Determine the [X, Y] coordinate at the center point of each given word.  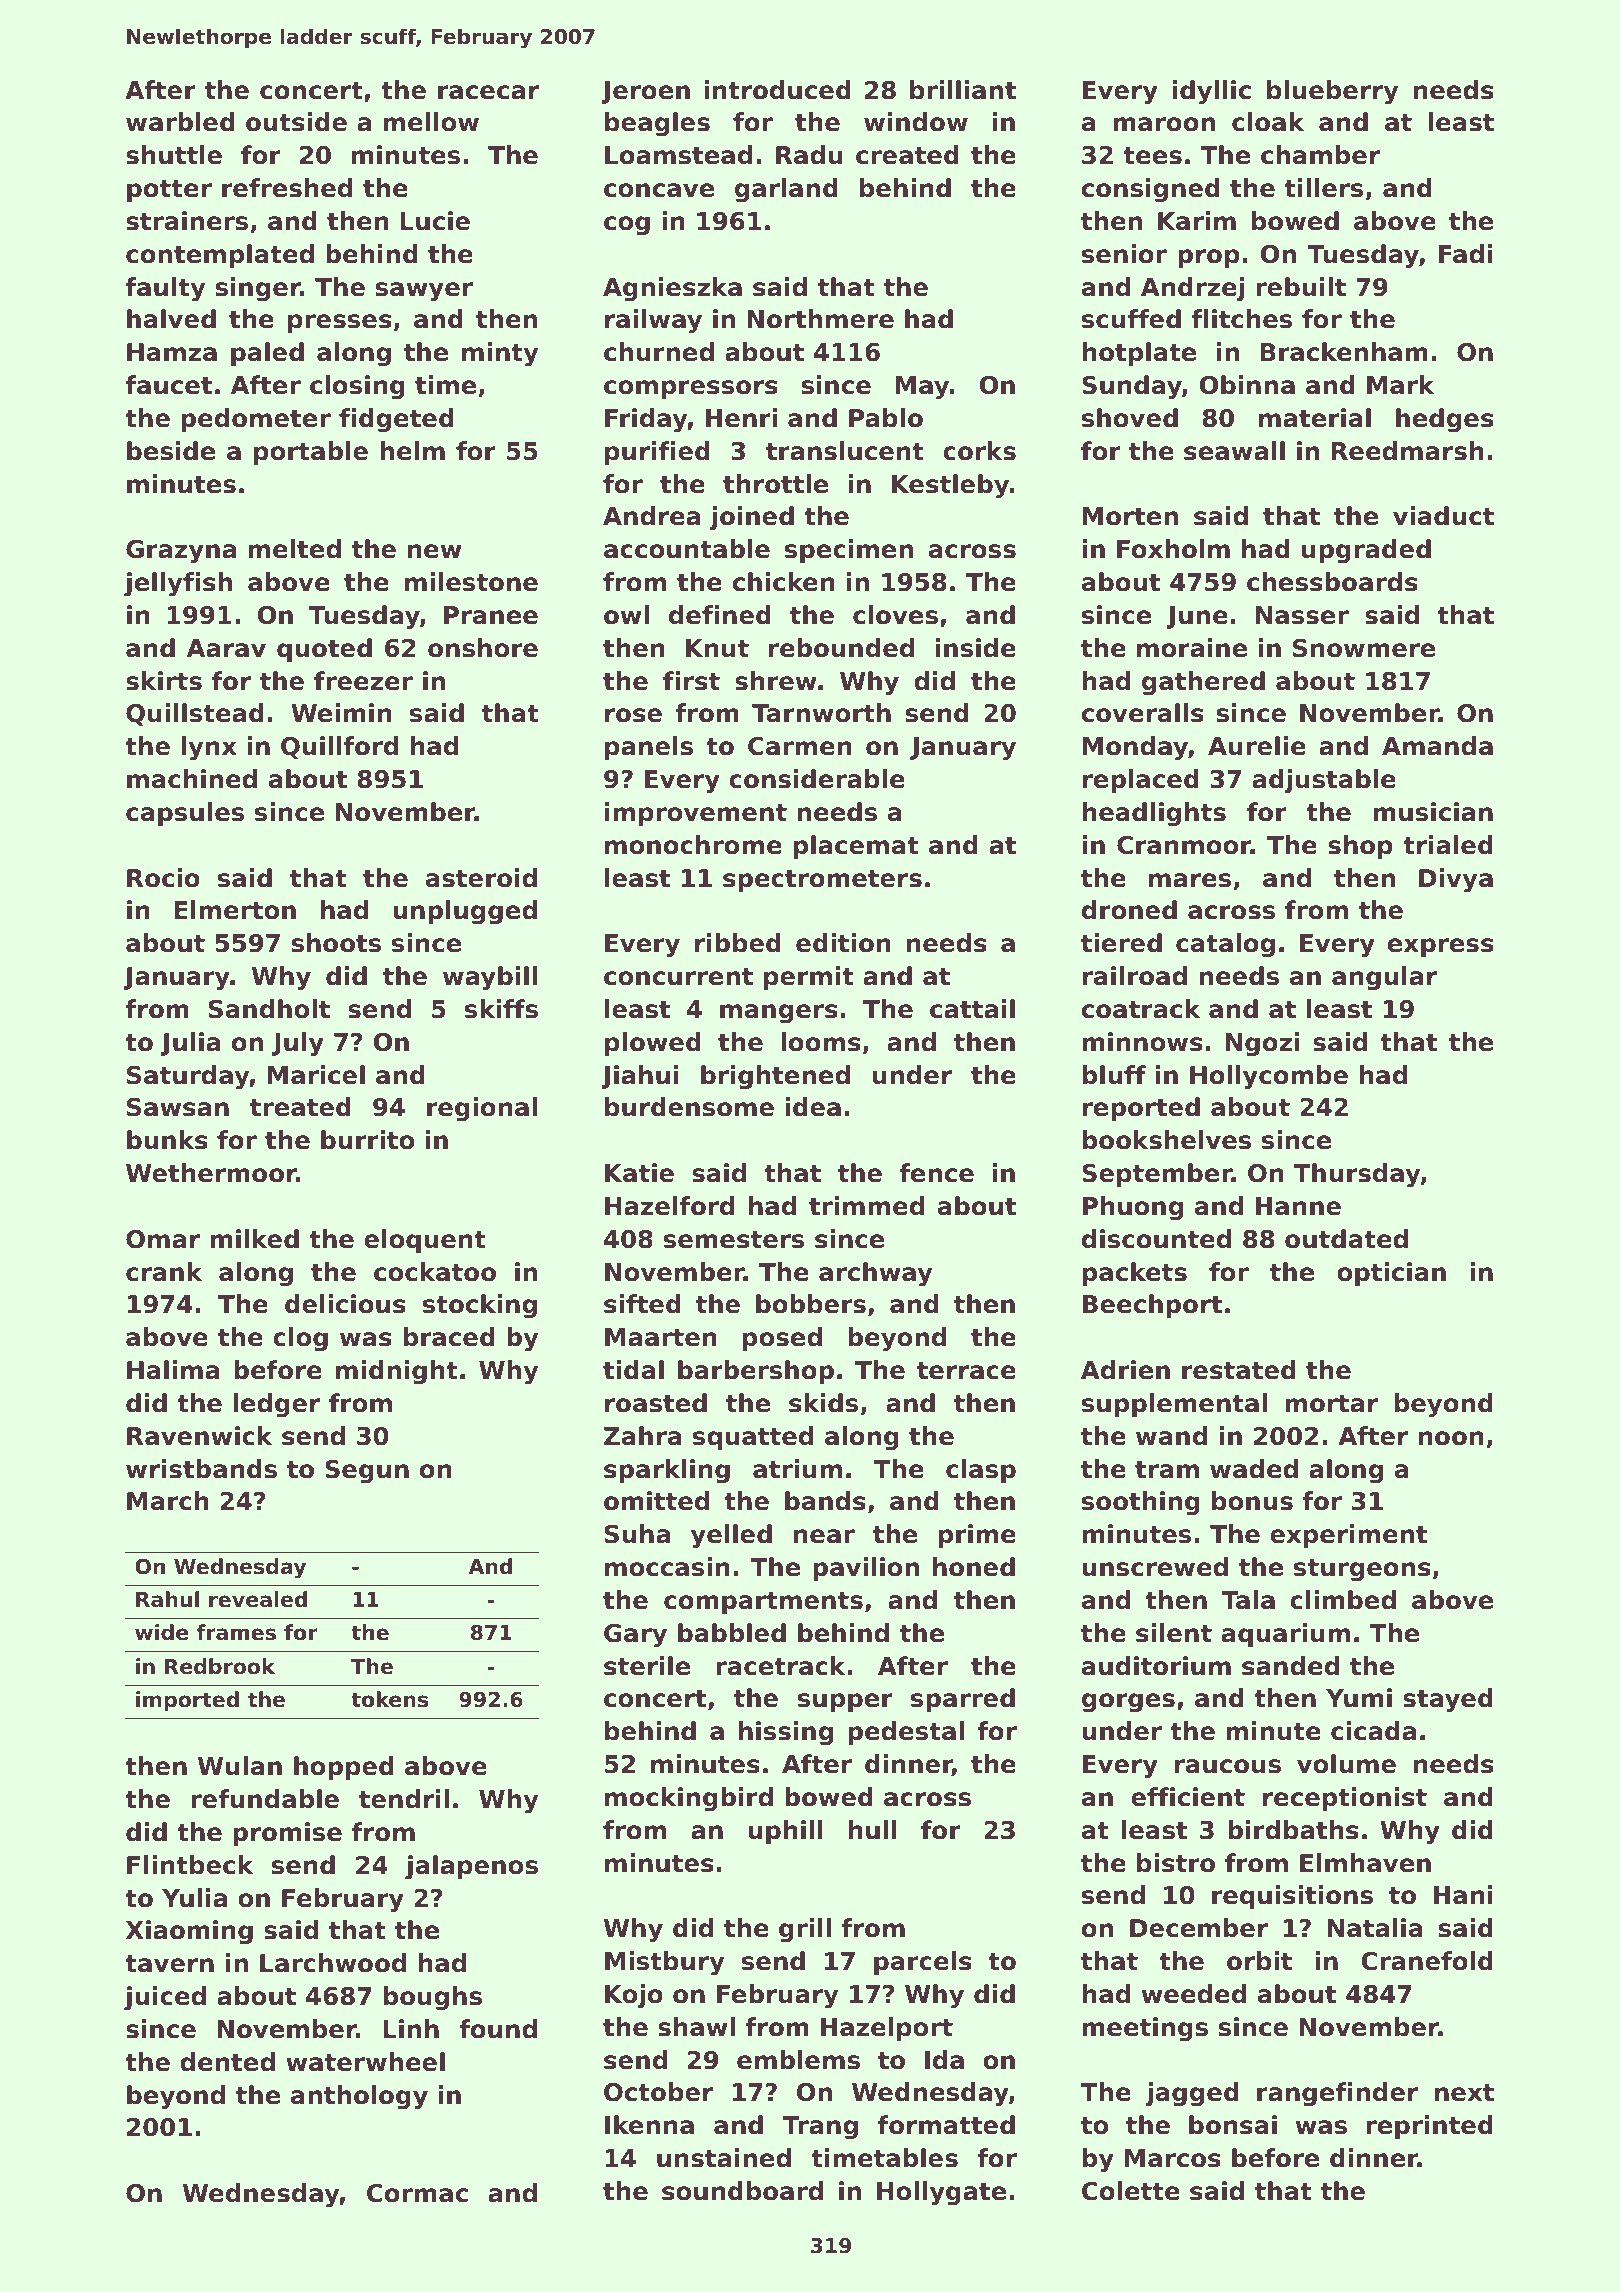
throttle [775, 484]
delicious [345, 1304]
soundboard [742, 2191]
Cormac [417, 2193]
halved [171, 319]
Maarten [661, 1337]
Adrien [1125, 1370]
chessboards [1332, 582]
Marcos [1173, 2158]
